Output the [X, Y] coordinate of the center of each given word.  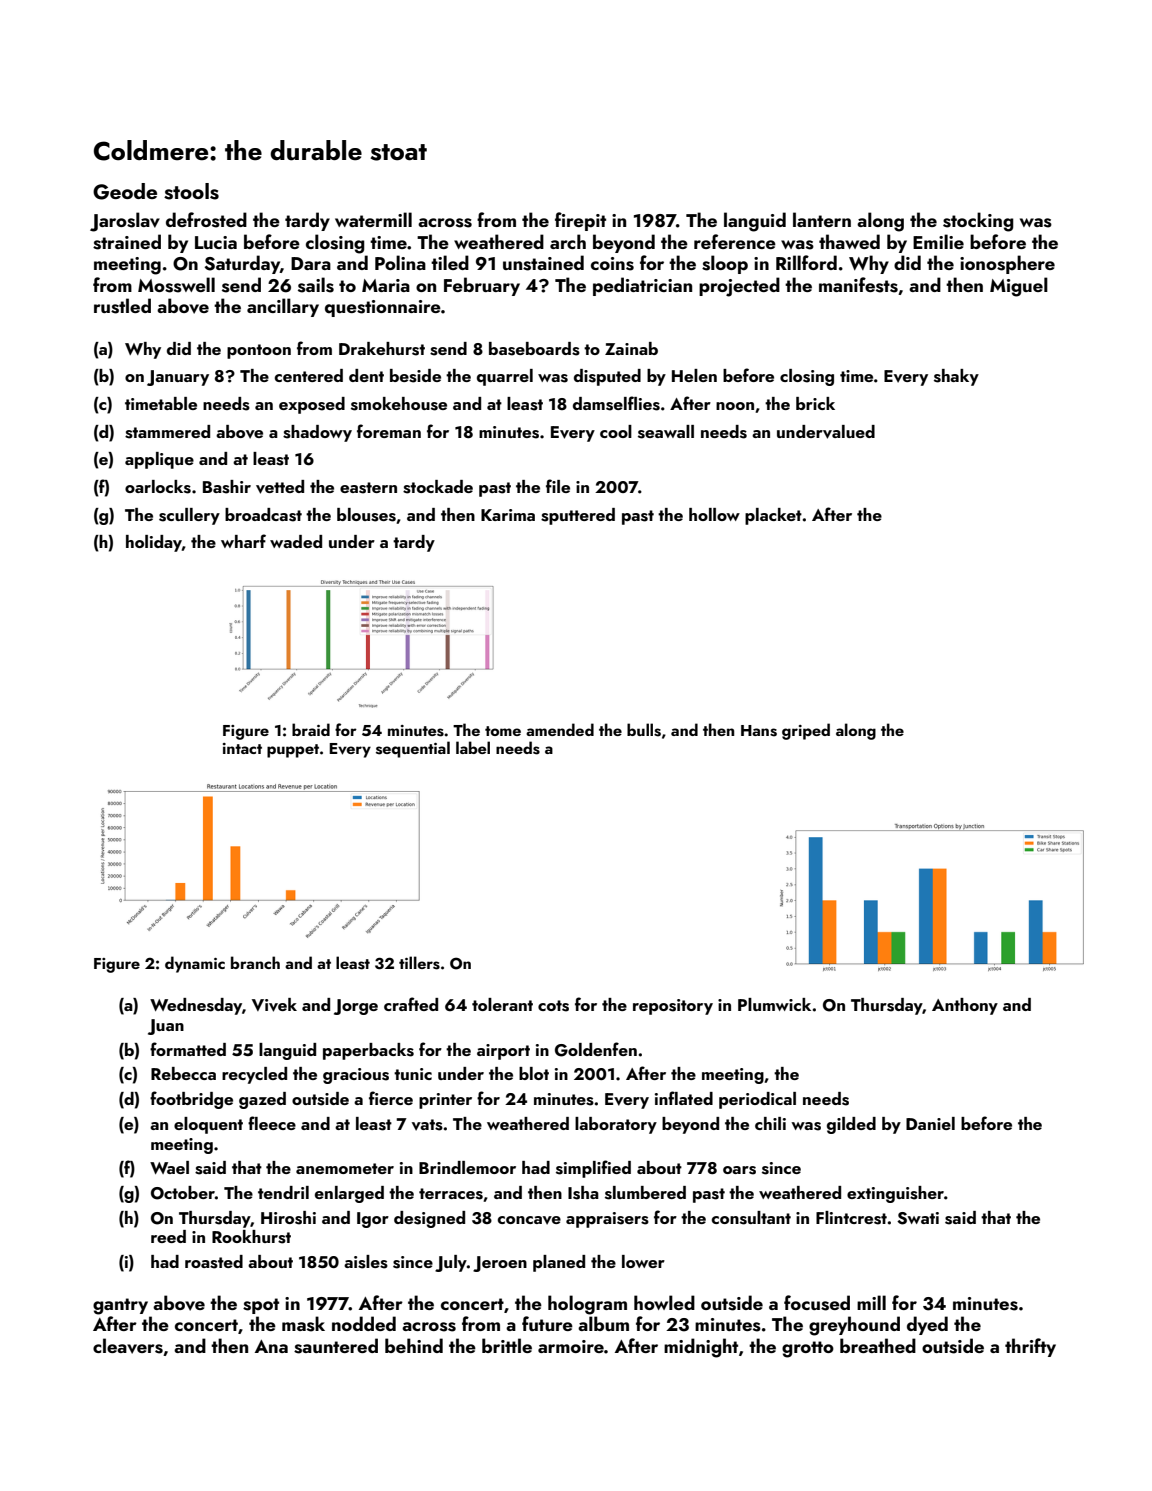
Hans [759, 731]
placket [773, 516]
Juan [166, 1027]
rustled [122, 306]
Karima [508, 515]
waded [296, 541]
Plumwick [774, 1004]
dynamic [195, 964]
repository [673, 1007]
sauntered [336, 1346]
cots [553, 1006]
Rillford [806, 262]
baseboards [534, 349]
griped [806, 731]
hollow [714, 514]
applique [159, 460]
